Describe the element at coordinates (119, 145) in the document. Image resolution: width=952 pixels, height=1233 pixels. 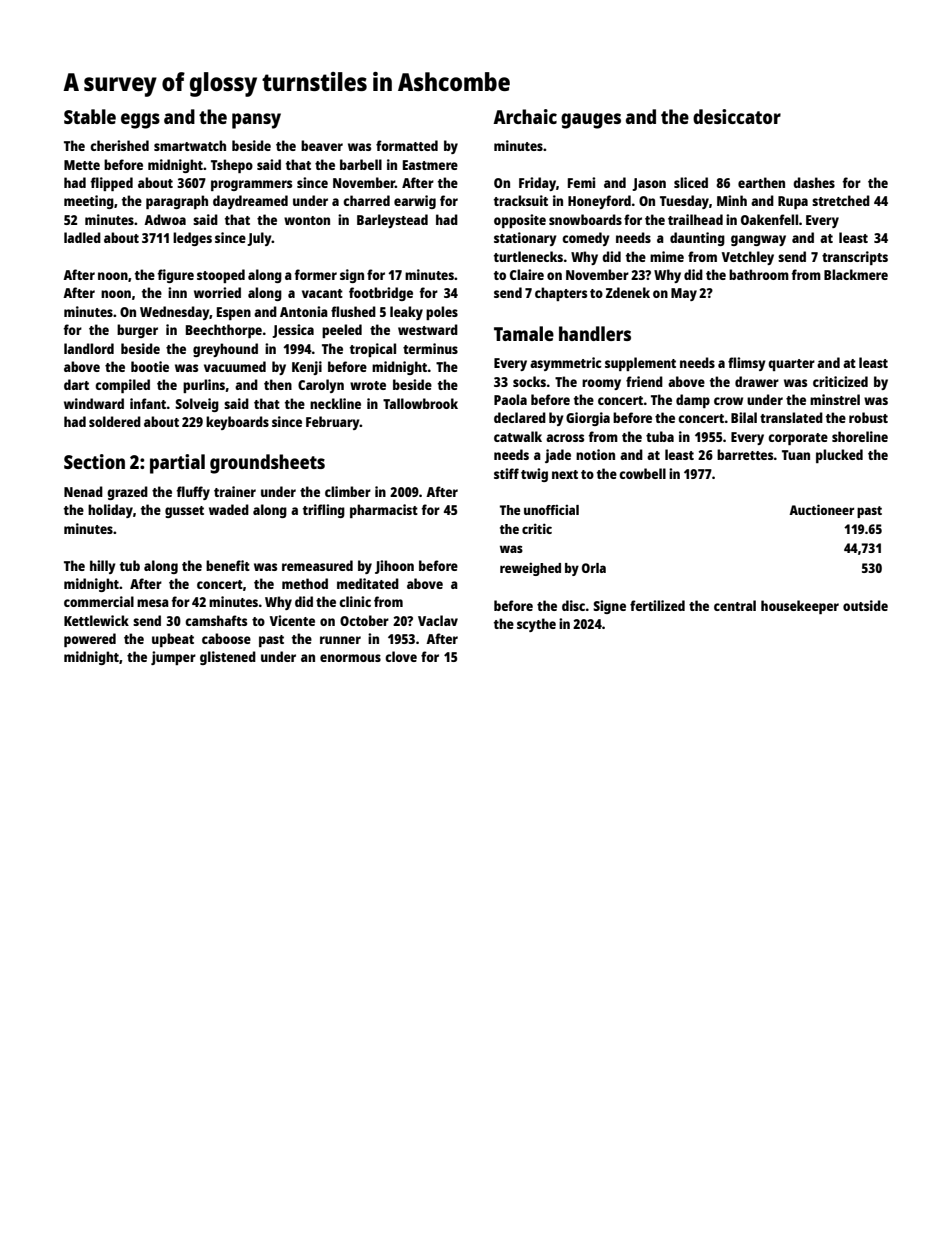
I see `cherished` at that location.
